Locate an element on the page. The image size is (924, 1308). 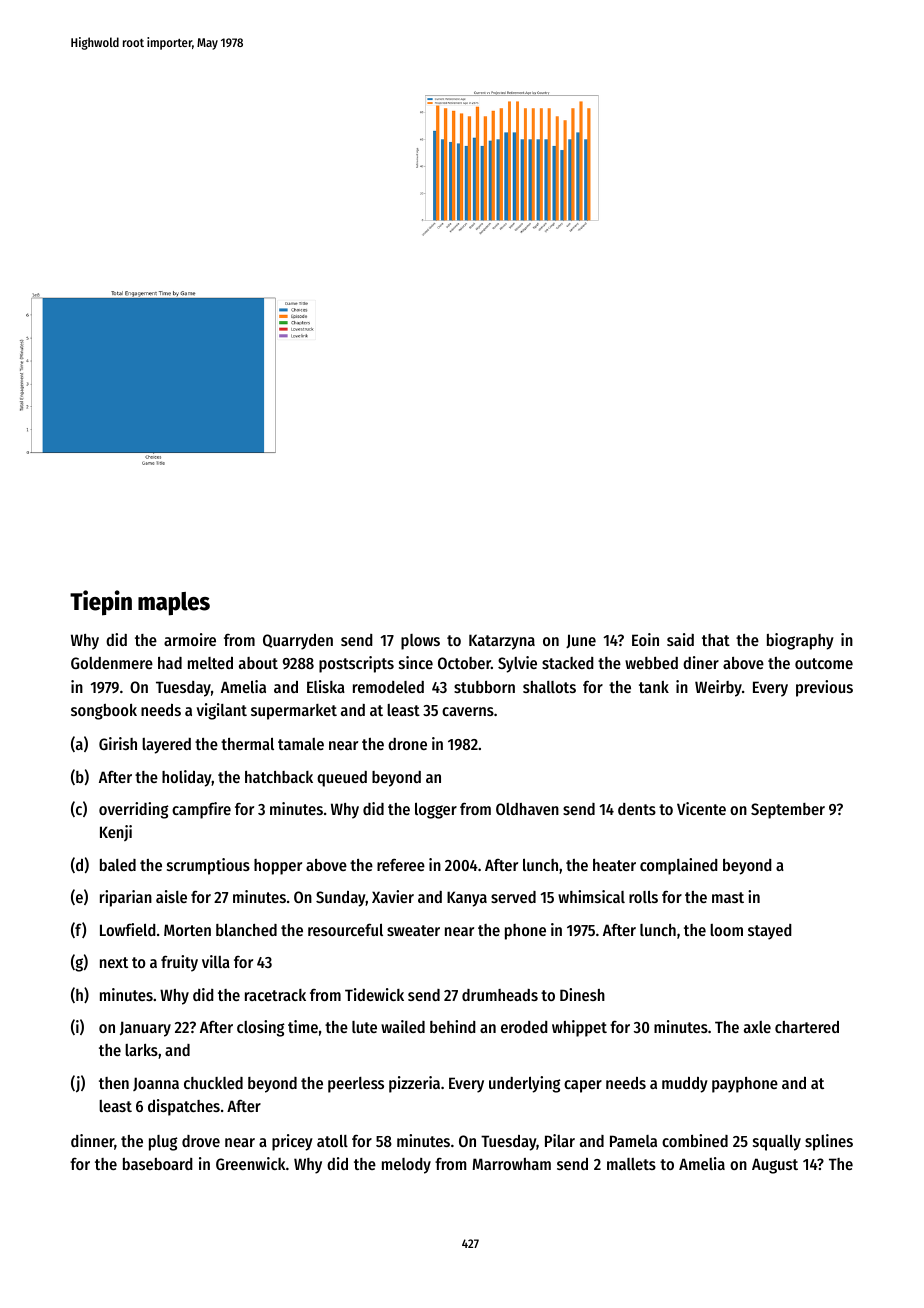
mast is located at coordinates (728, 897).
